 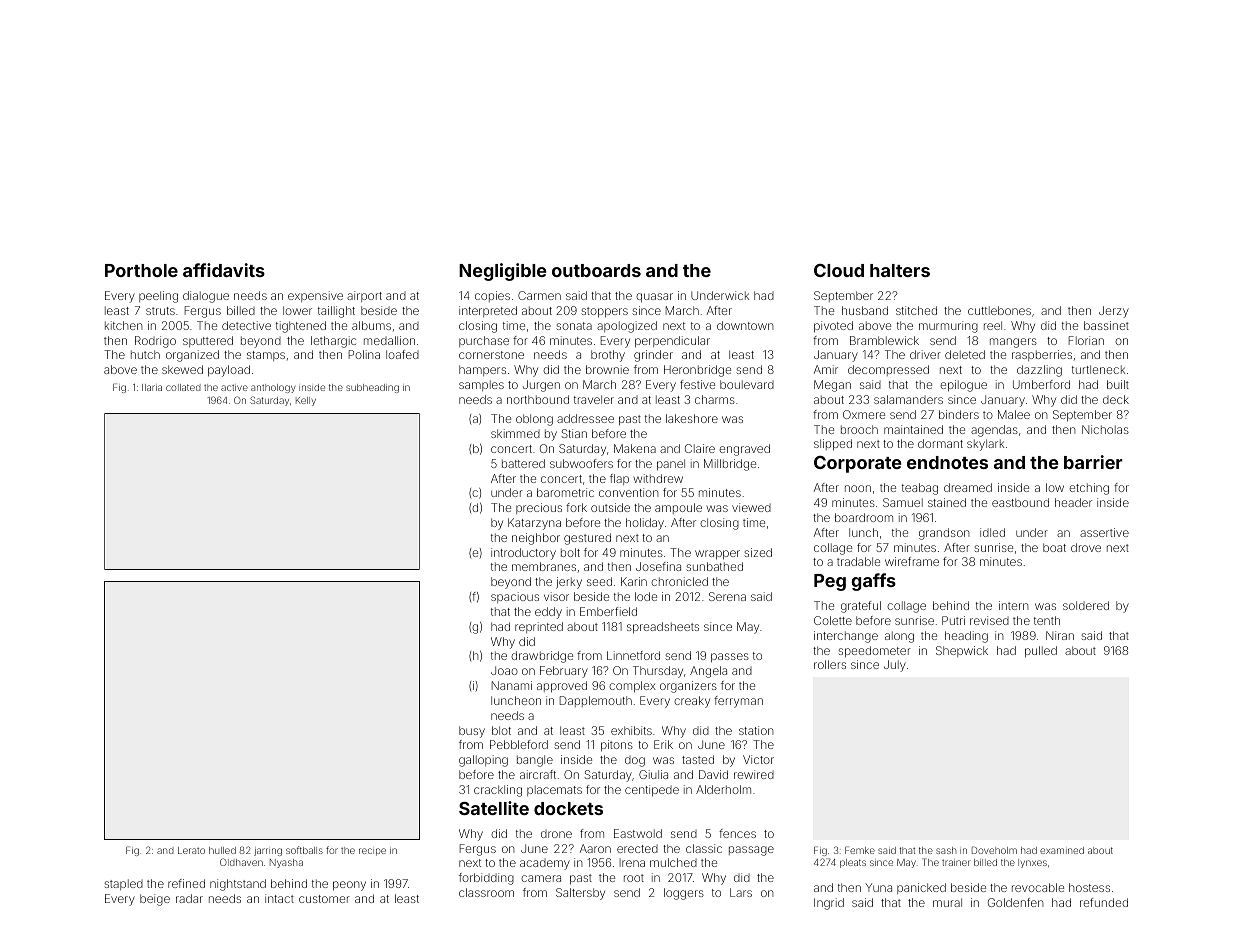 What do you see at coordinates (873, 582) in the image?
I see `gaffs` at bounding box center [873, 582].
